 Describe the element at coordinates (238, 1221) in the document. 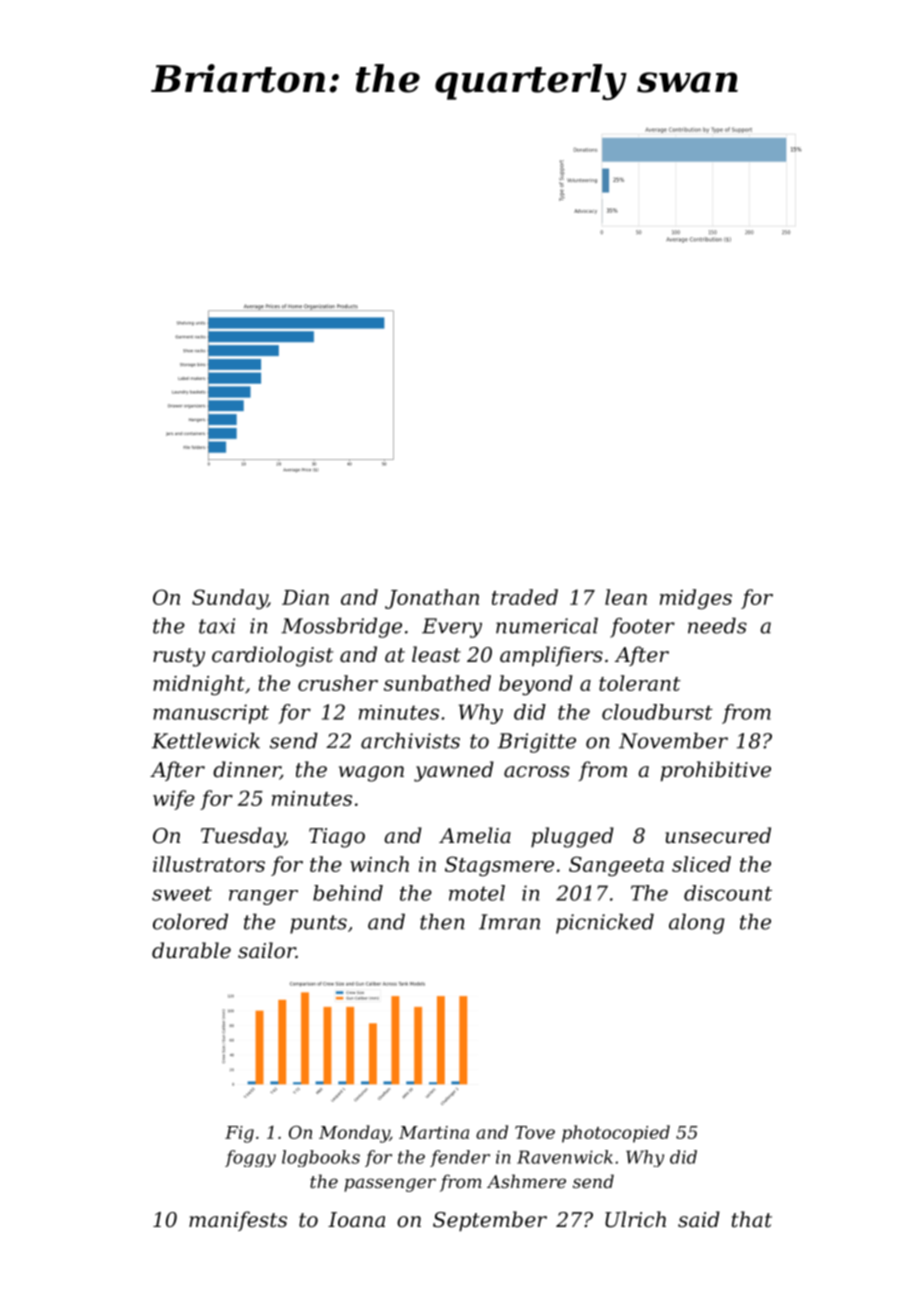

I see `manifests` at that location.
